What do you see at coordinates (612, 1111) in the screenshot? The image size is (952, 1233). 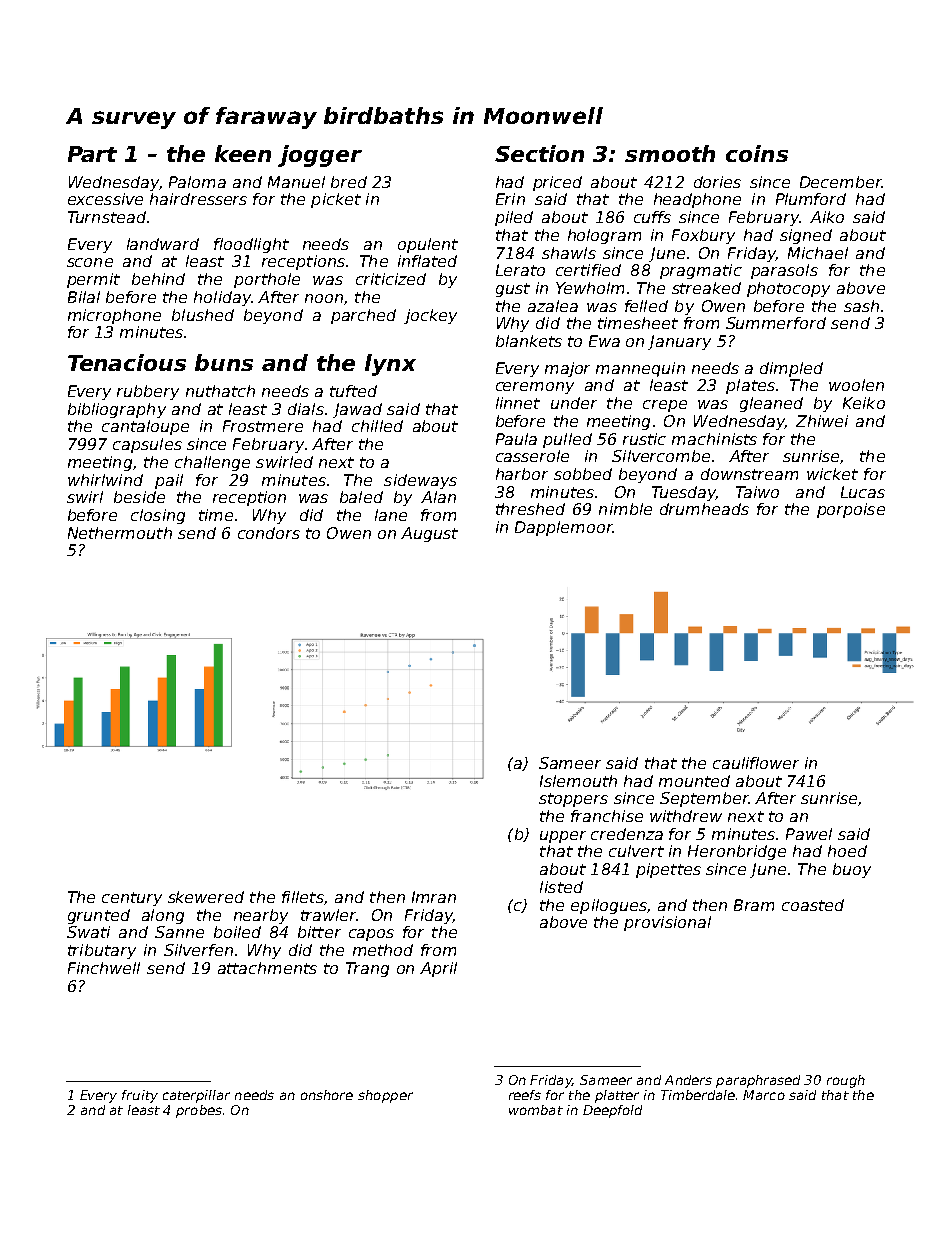 I see `Deepfold` at bounding box center [612, 1111].
